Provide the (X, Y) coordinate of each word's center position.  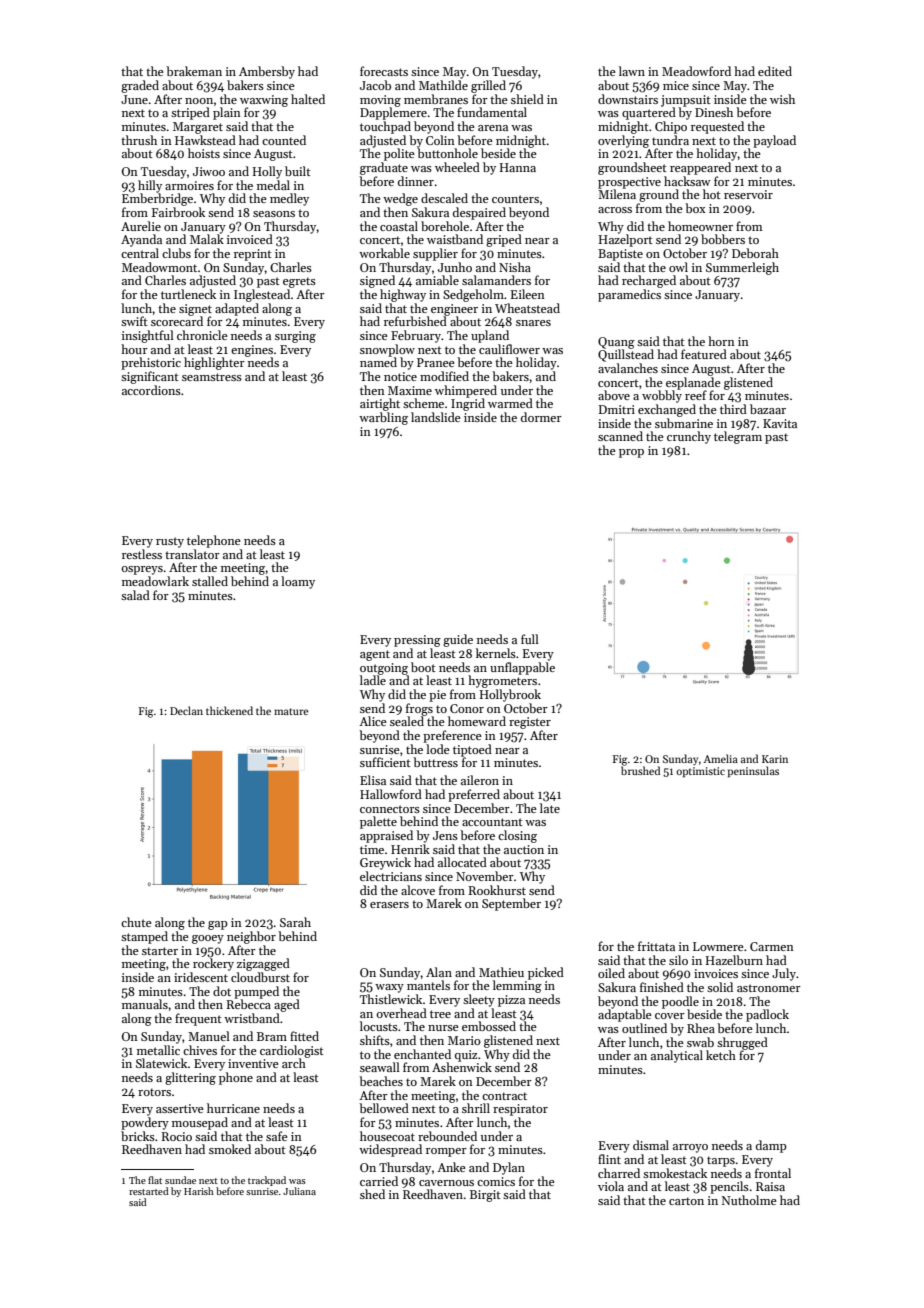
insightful (148, 336)
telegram (738, 437)
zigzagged (263, 964)
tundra (670, 140)
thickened (229, 710)
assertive (180, 1108)
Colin (440, 140)
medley (289, 199)
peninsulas (753, 771)
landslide (436, 417)
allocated (462, 862)
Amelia (720, 758)
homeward (477, 721)
